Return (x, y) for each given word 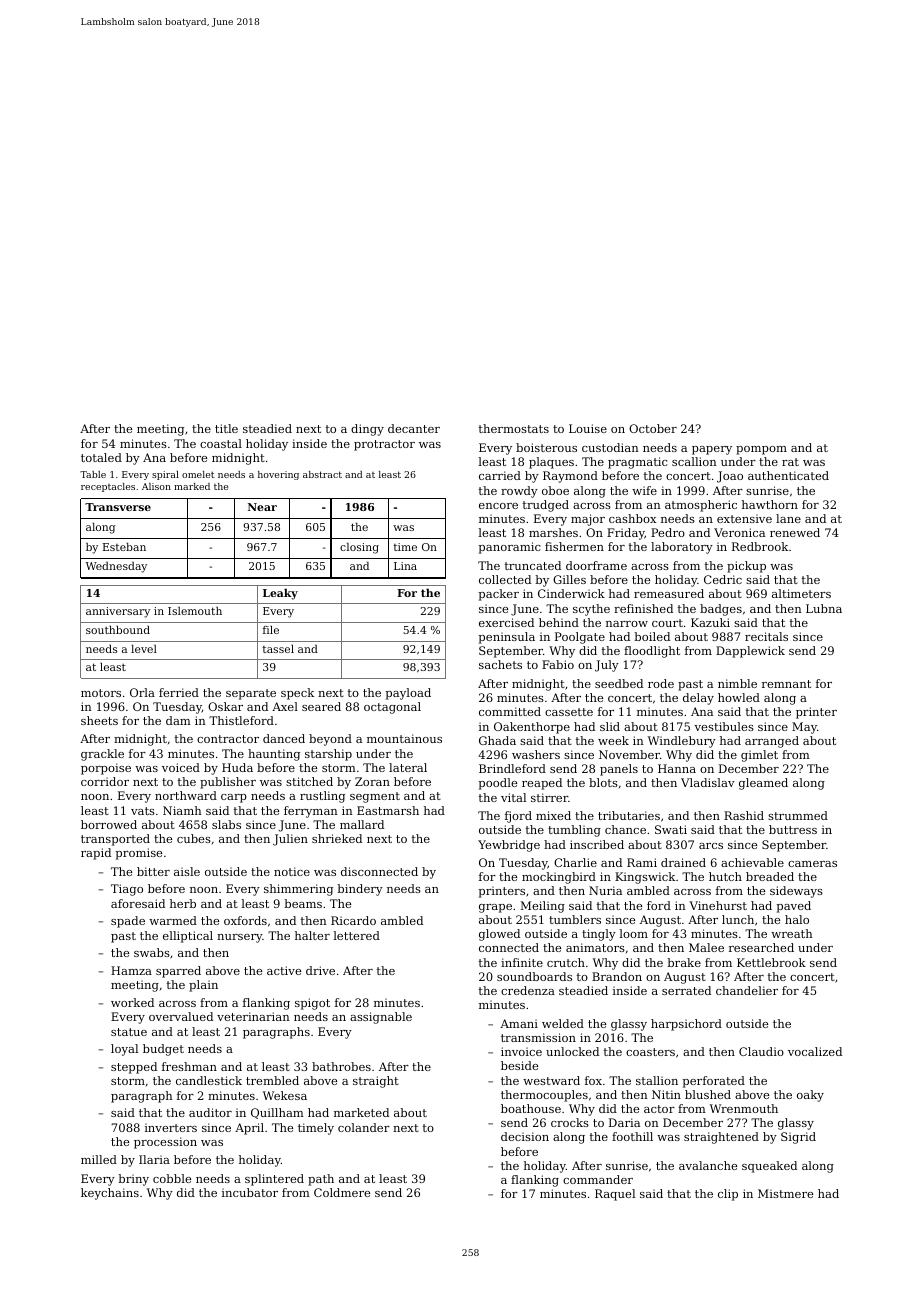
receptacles (108, 487)
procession (165, 1143)
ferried (179, 692)
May (804, 728)
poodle (498, 784)
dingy (367, 430)
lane (788, 518)
